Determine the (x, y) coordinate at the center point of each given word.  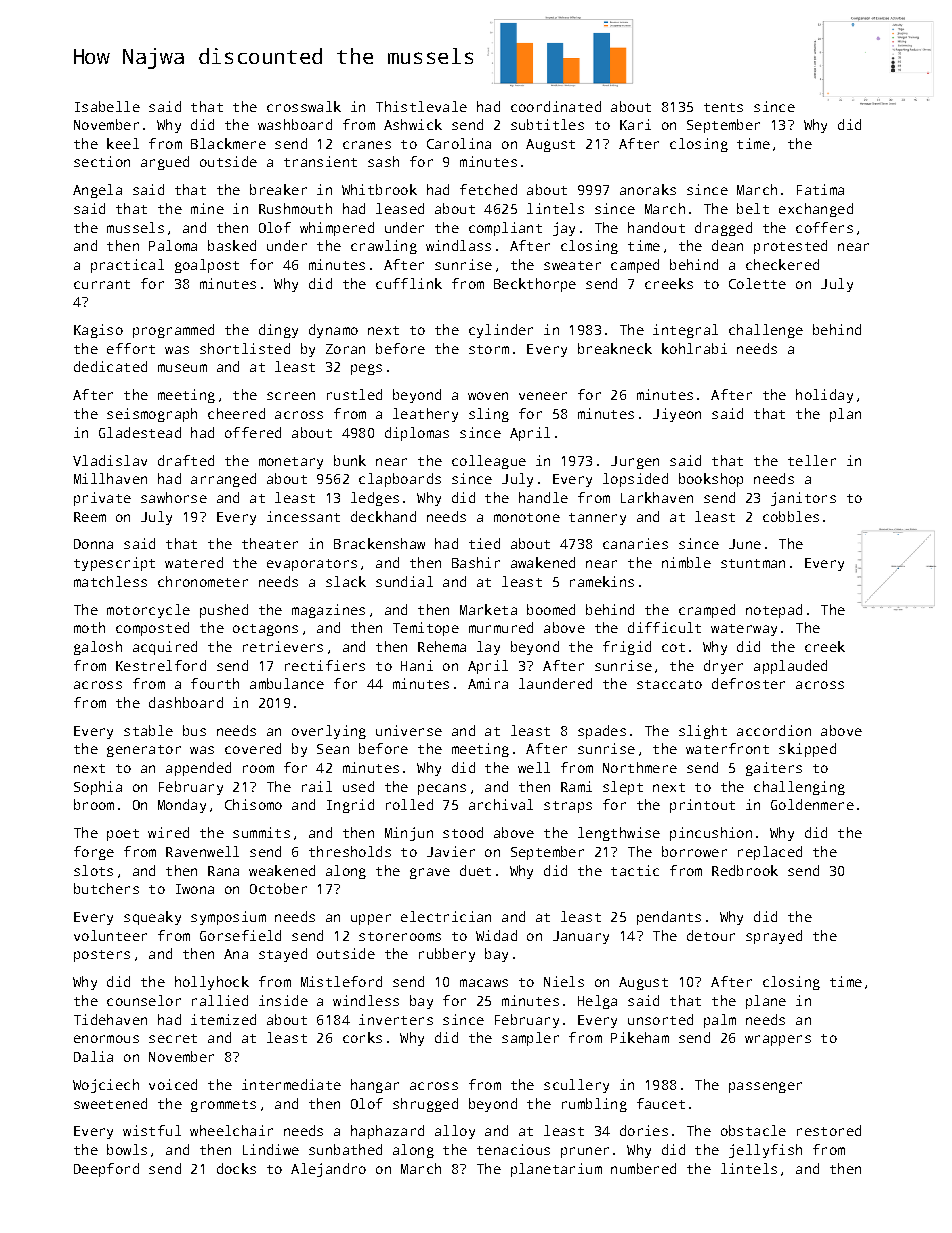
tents (723, 107)
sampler (530, 1039)
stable (148, 730)
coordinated (556, 106)
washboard (295, 124)
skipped (807, 750)
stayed (283, 955)
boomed (551, 609)
